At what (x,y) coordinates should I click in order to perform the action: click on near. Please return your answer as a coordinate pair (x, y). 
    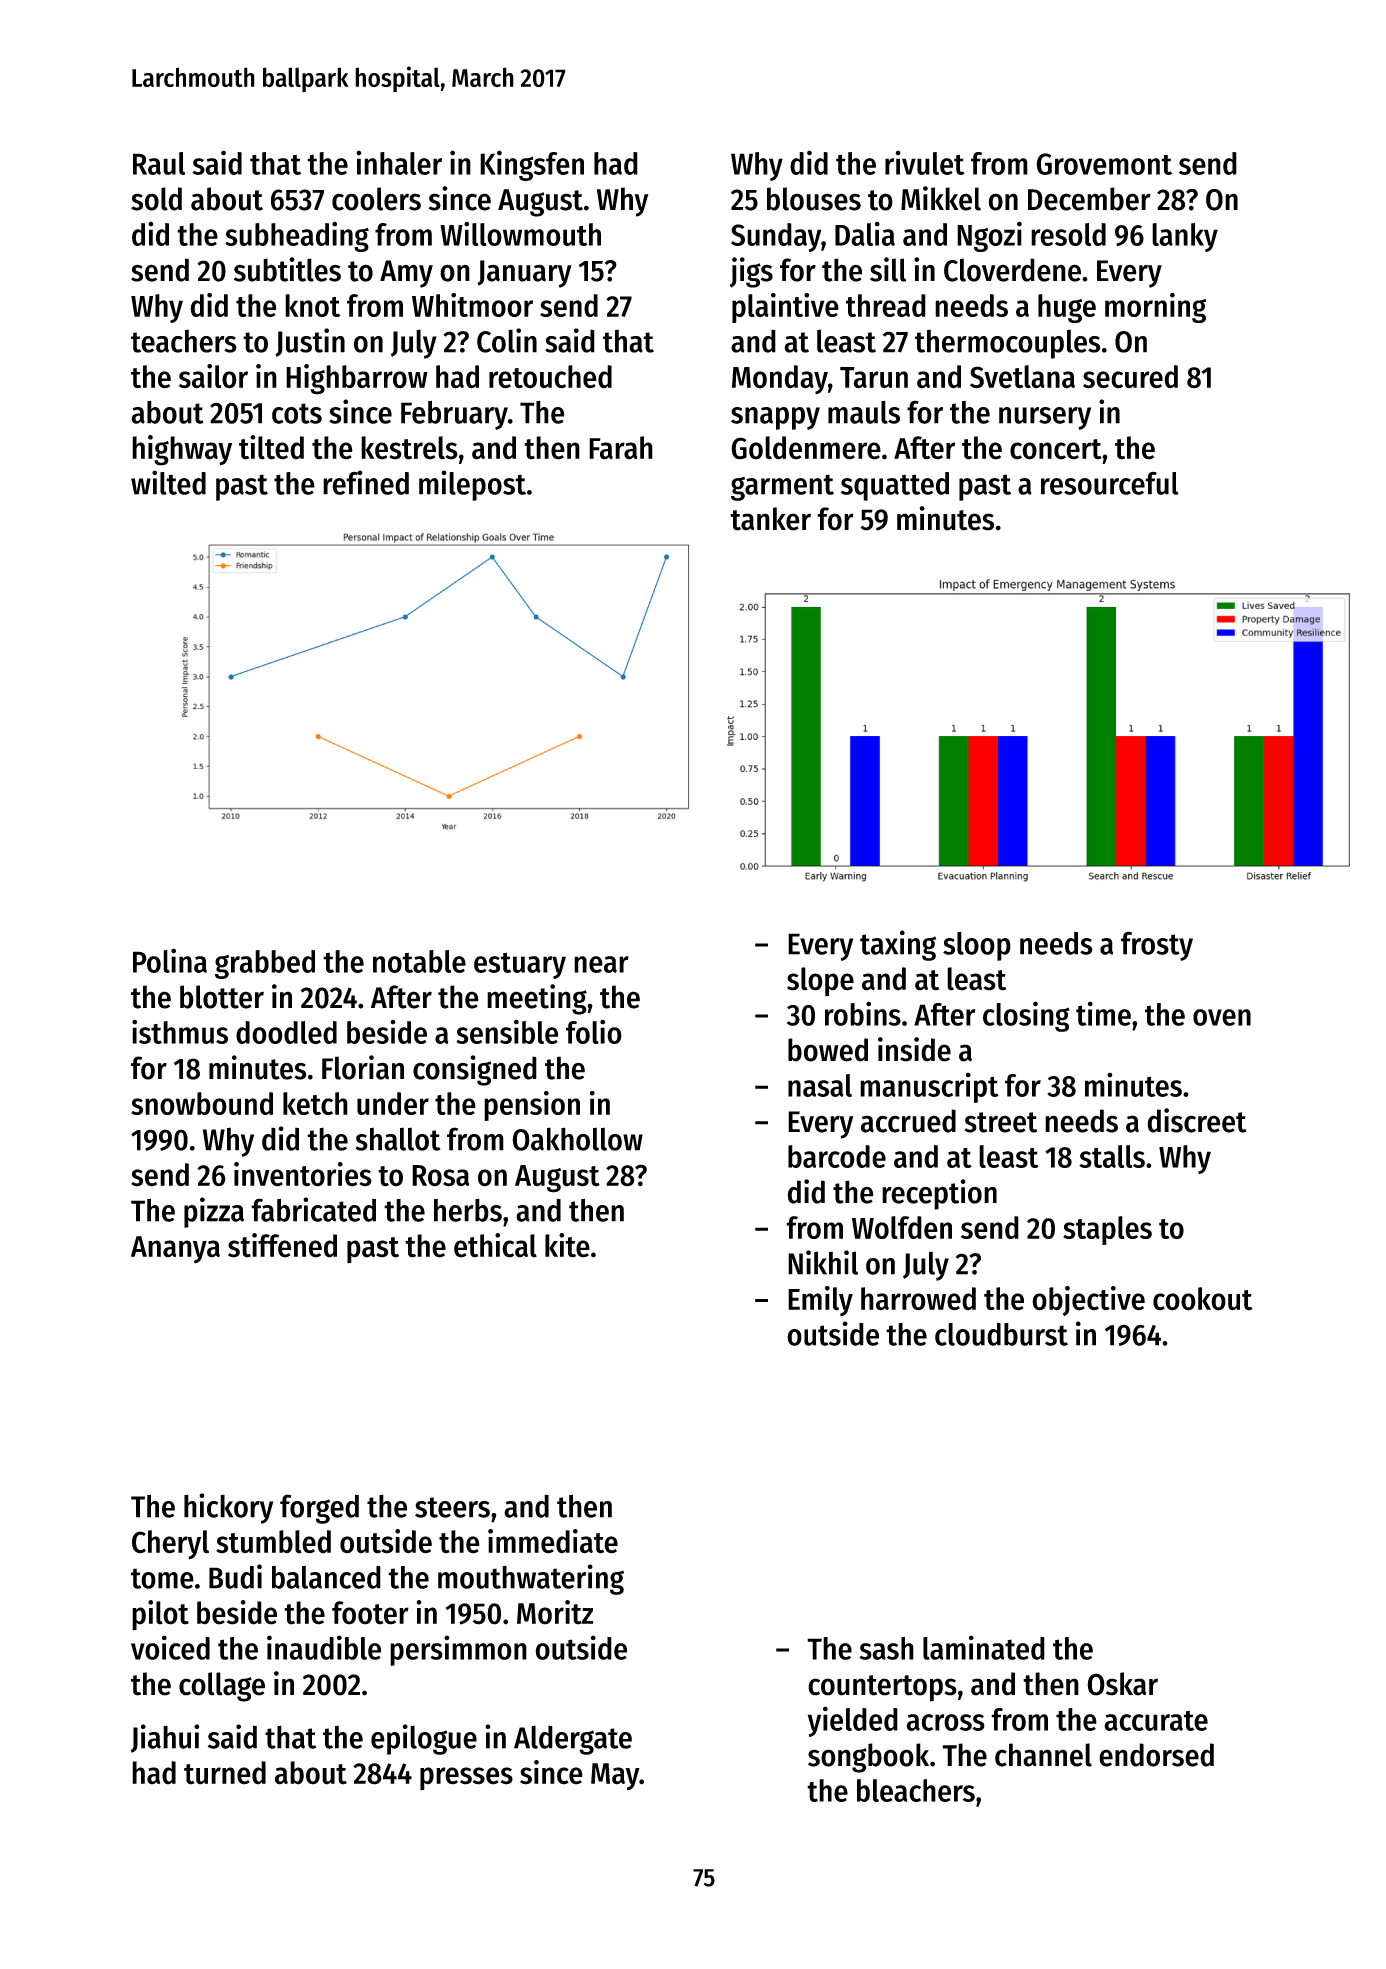
    Looking at the image, I should click on (601, 964).
